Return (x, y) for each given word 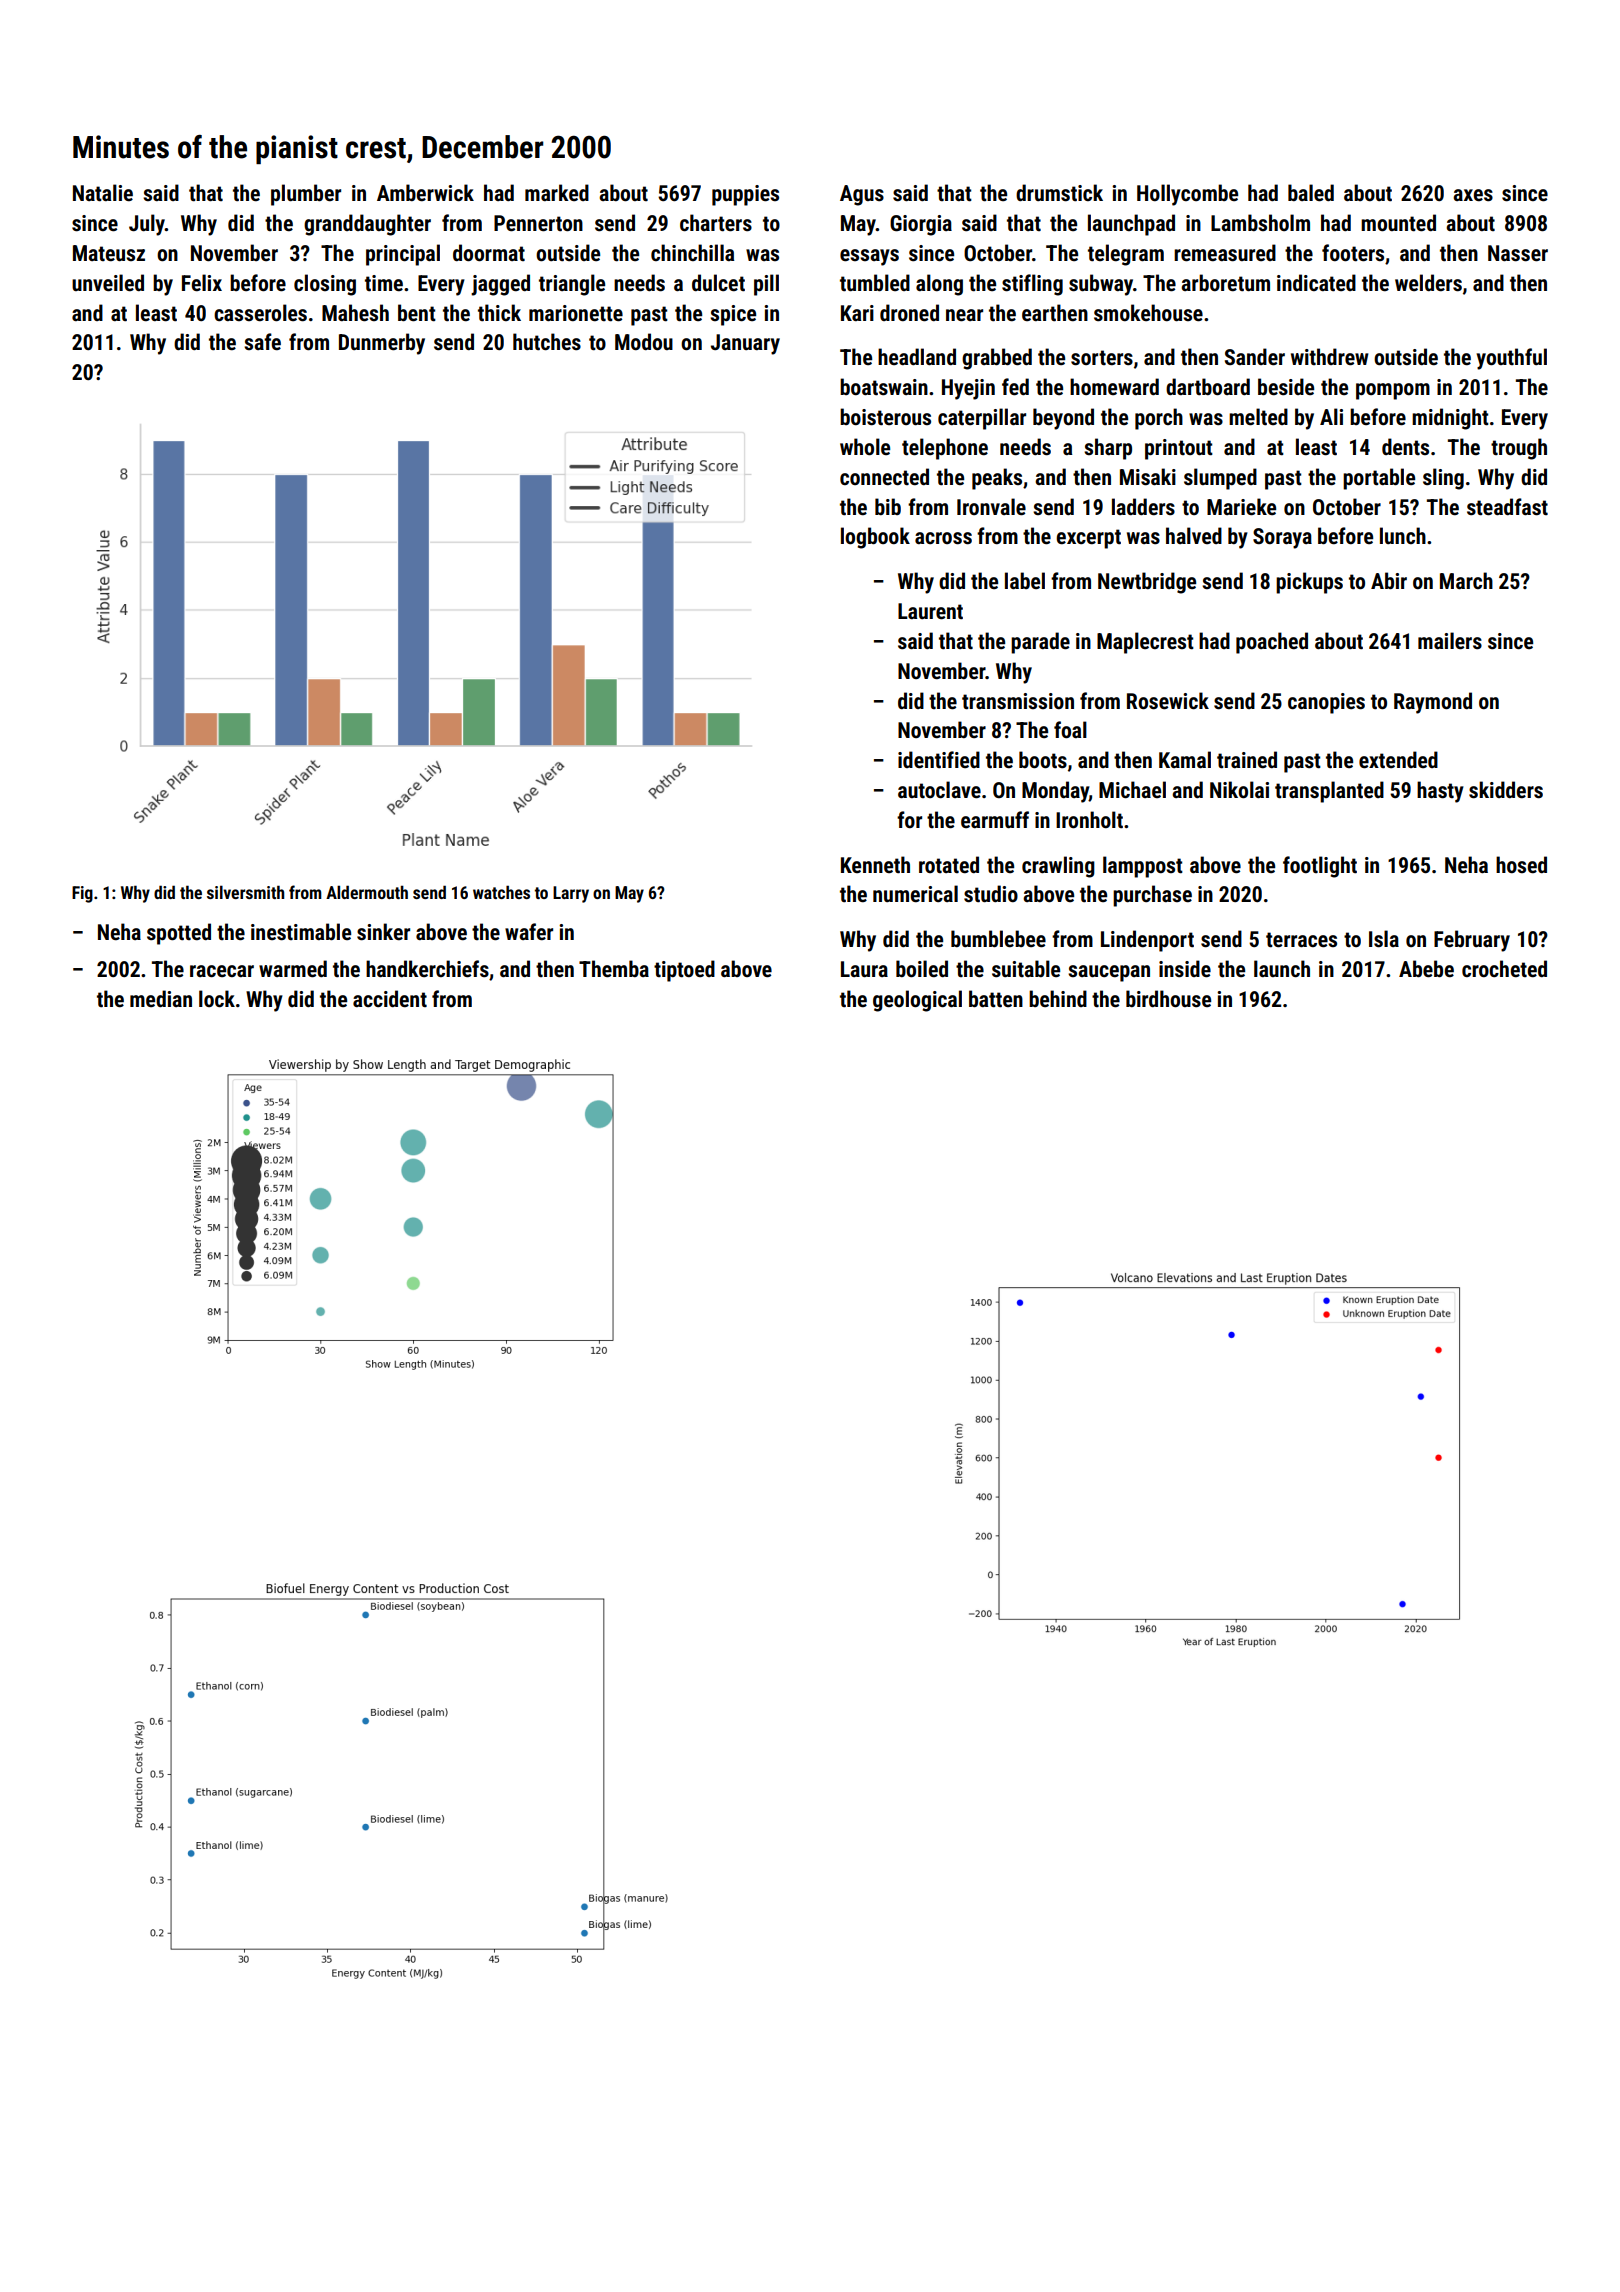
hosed (1521, 864)
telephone (945, 449)
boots (1043, 760)
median (161, 998)
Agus (862, 195)
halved (1194, 535)
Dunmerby (382, 344)
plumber (306, 195)
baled (1311, 193)
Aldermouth (367, 892)
